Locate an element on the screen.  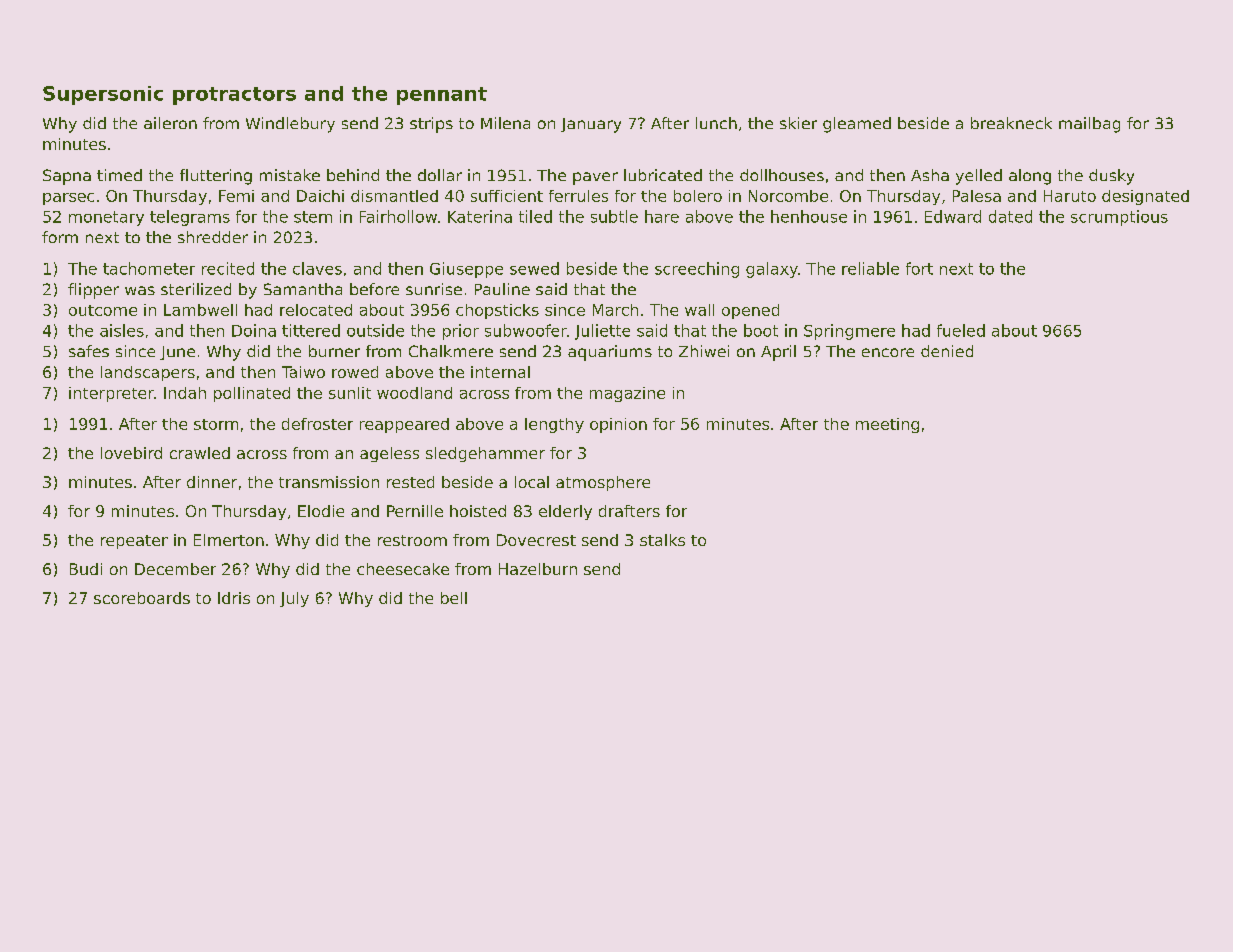
paver is located at coordinates (595, 178).
